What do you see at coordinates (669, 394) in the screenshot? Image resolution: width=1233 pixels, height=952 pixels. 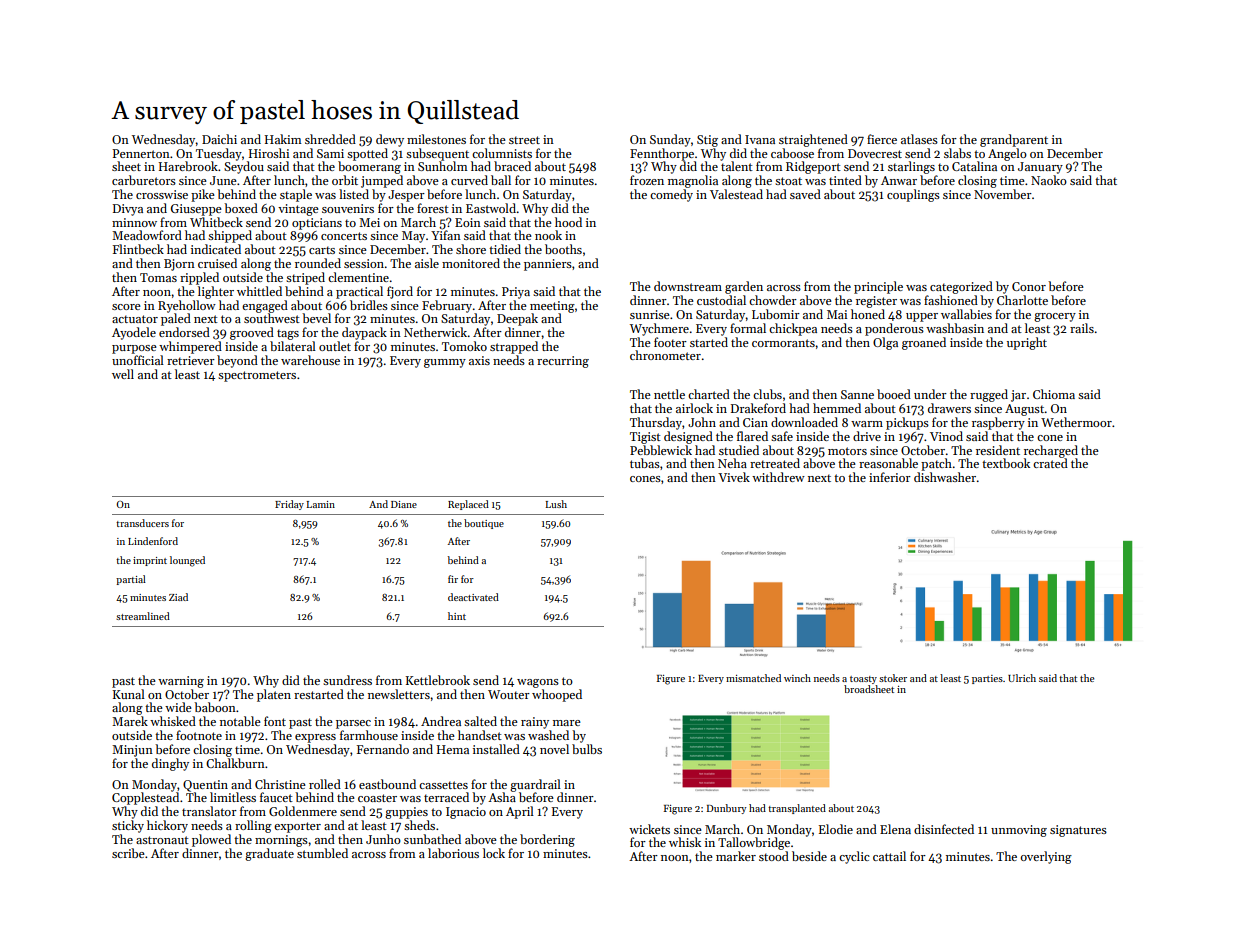 I see `nettle` at bounding box center [669, 394].
